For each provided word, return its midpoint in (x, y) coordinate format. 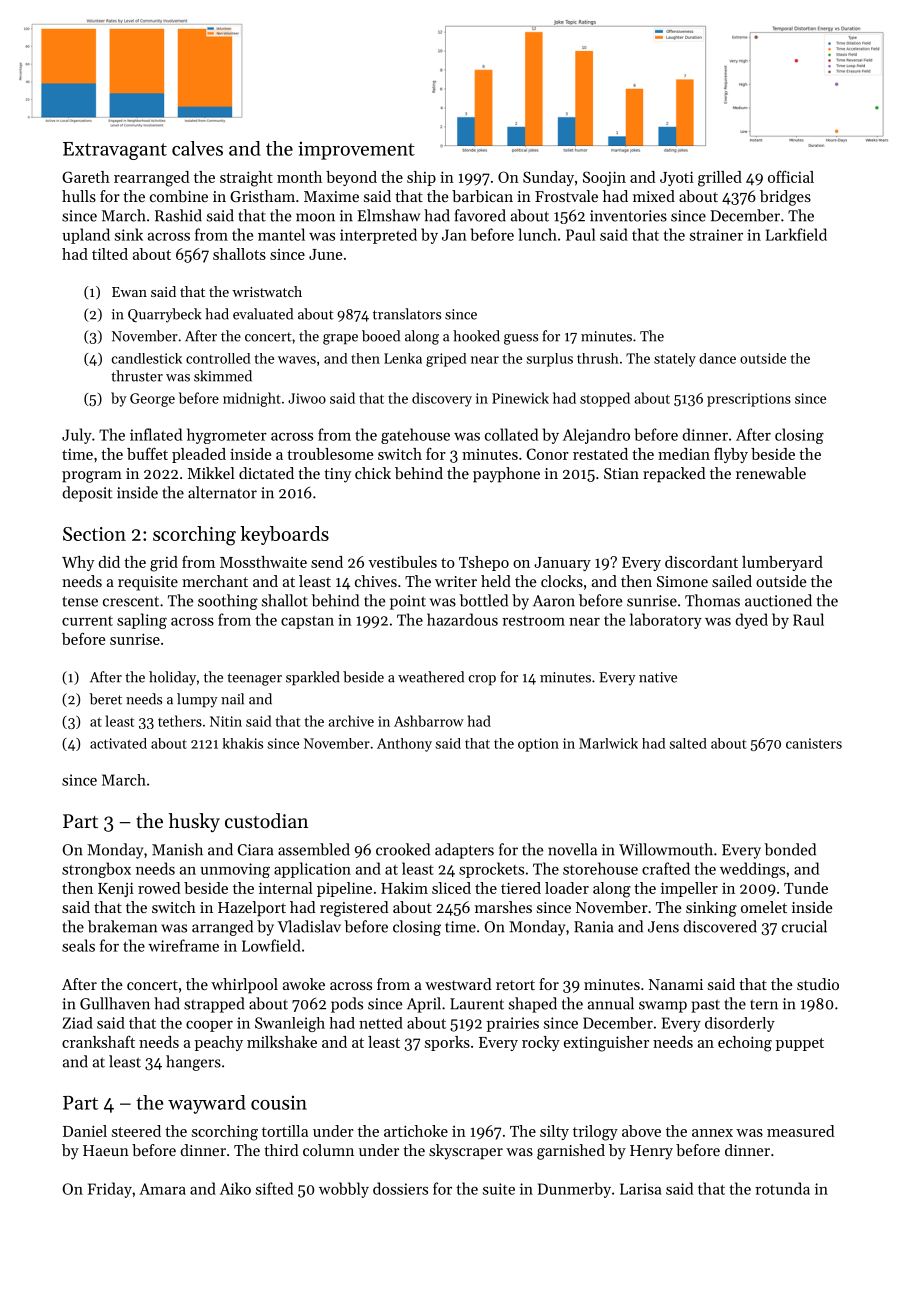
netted (381, 1023)
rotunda (782, 1188)
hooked (476, 336)
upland (86, 236)
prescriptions (749, 400)
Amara (162, 1189)
